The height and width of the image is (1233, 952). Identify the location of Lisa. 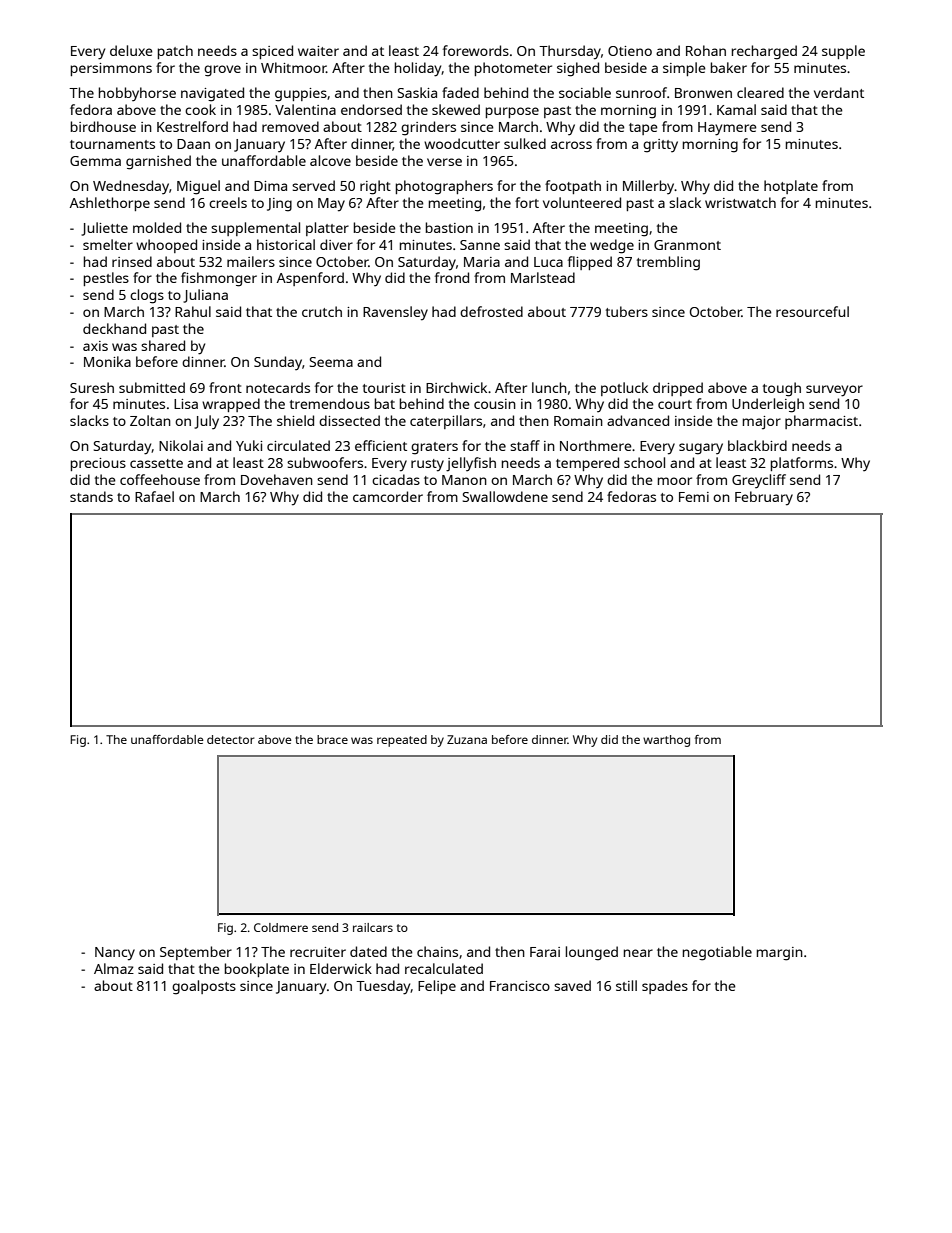
(186, 404).
